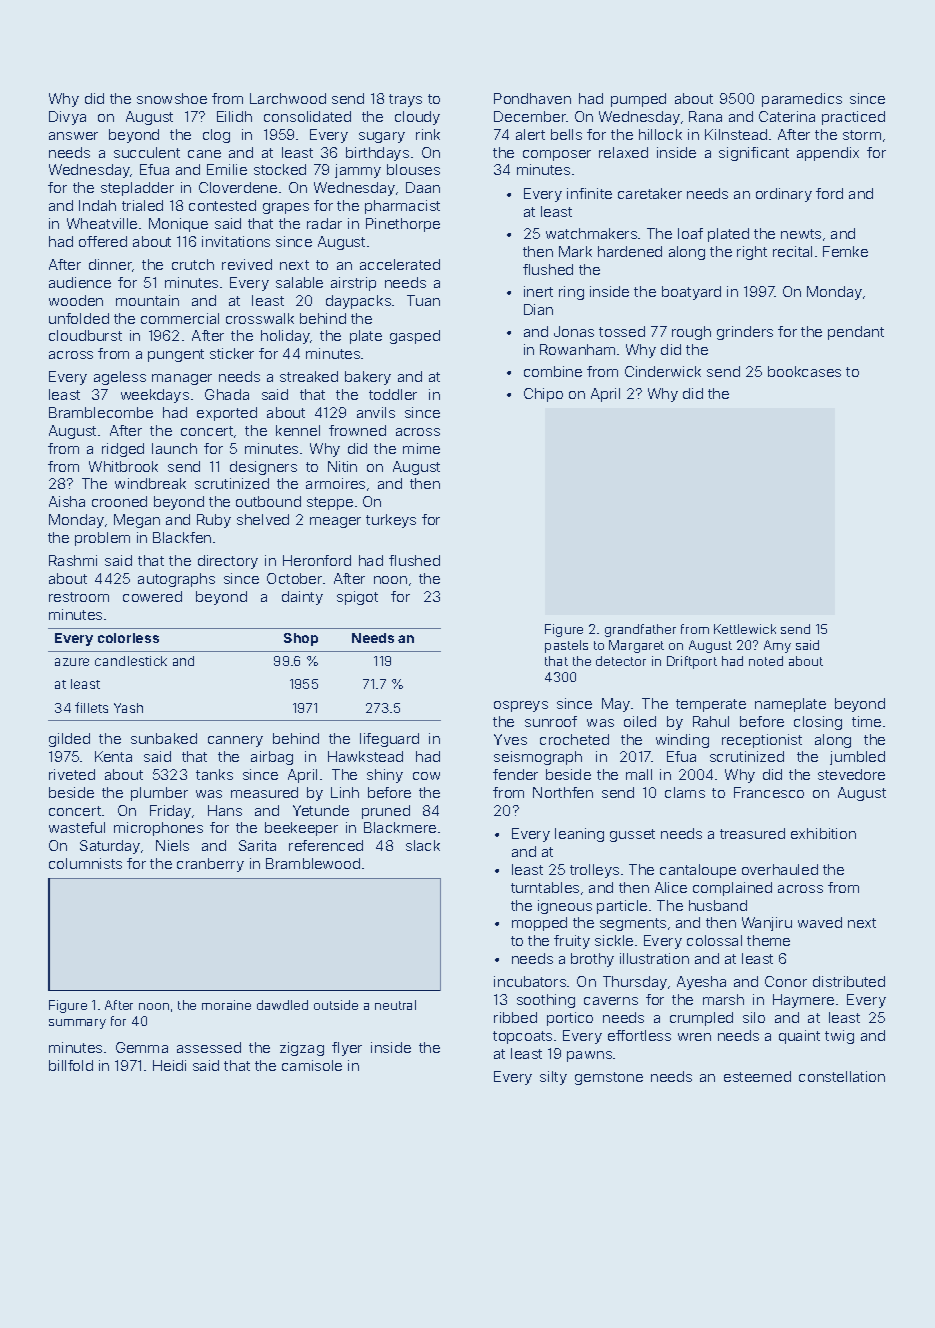 Image resolution: width=935 pixels, height=1328 pixels. What do you see at coordinates (71, 1065) in the screenshot?
I see `billfold` at bounding box center [71, 1065].
